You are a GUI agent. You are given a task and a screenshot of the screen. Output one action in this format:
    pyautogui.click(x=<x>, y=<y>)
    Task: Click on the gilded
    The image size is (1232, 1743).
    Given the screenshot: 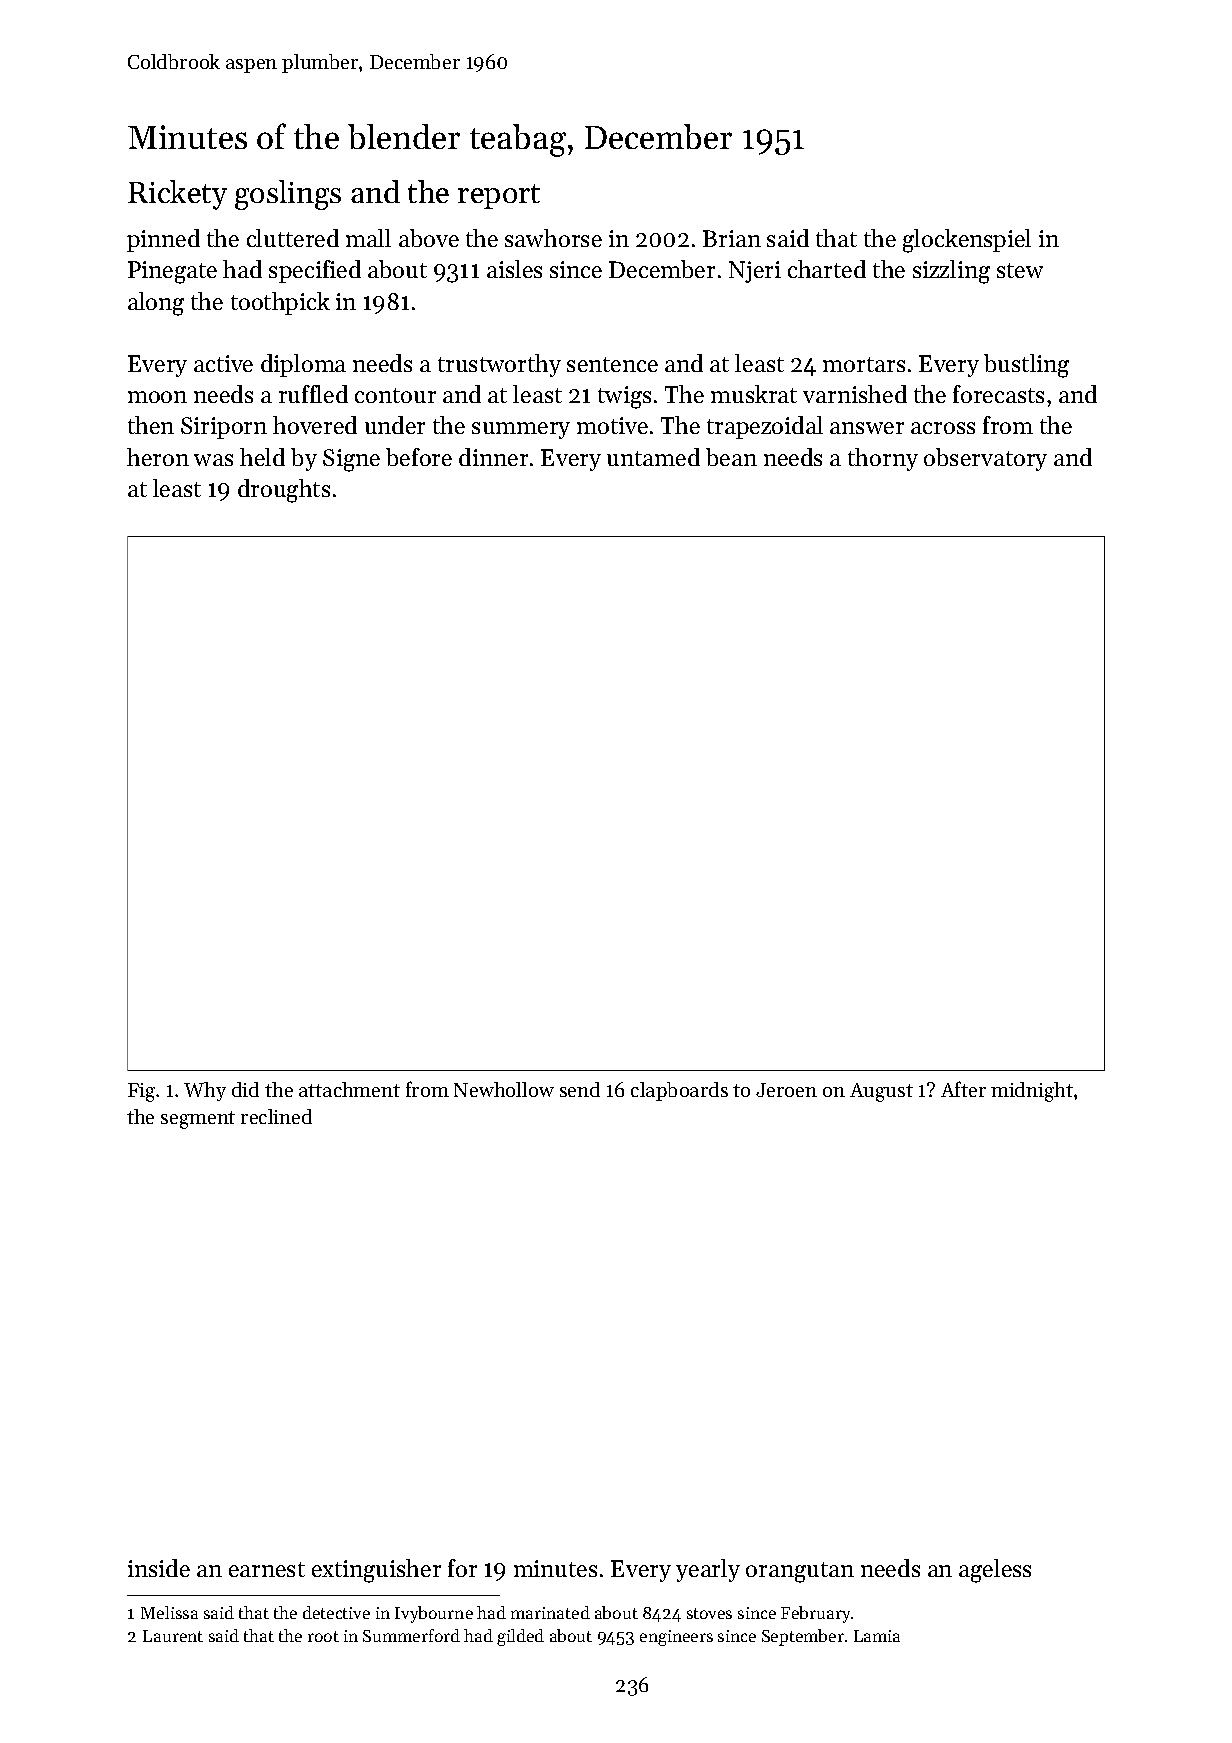 What is the action you would take?
    pyautogui.click(x=520, y=1637)
